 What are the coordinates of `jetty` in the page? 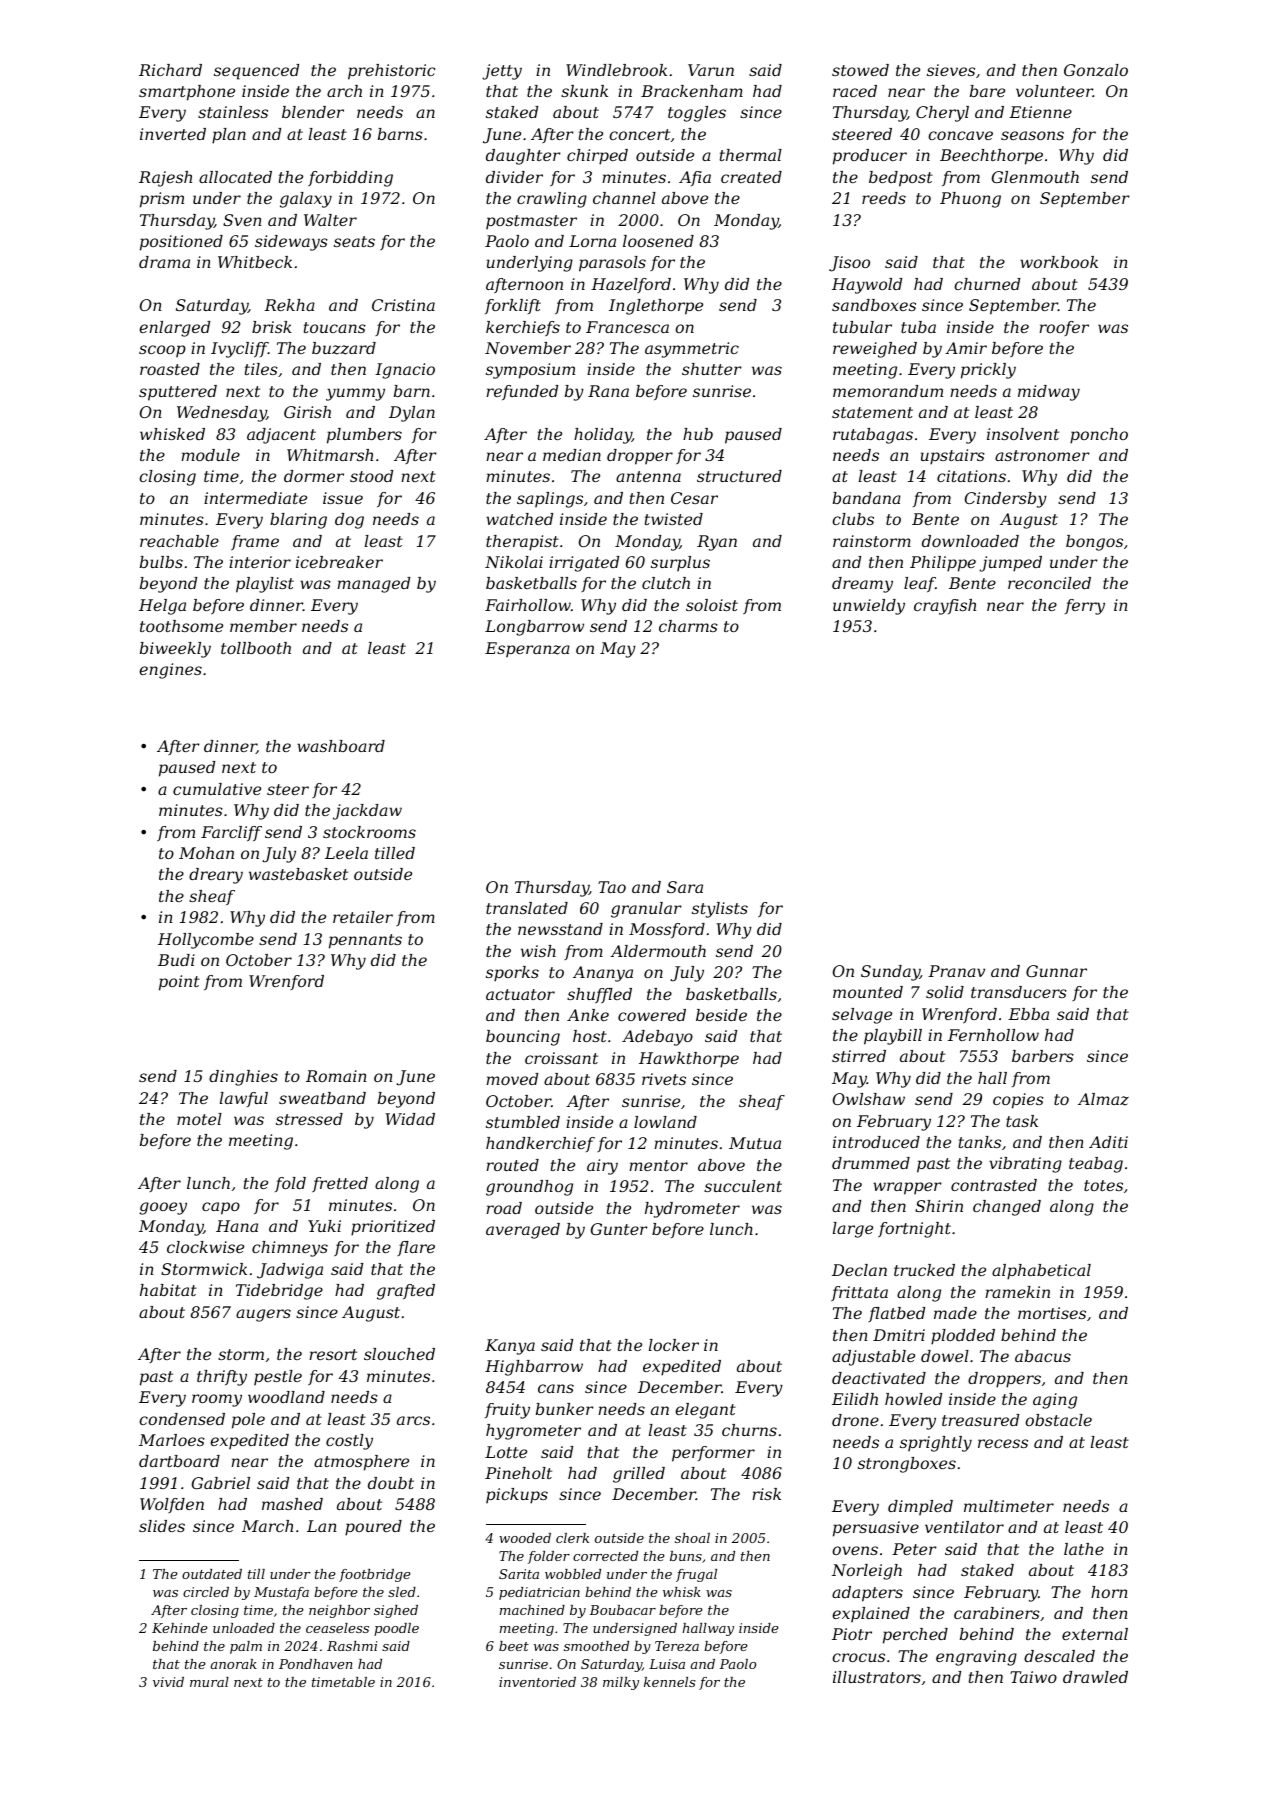 It's located at (502, 72).
